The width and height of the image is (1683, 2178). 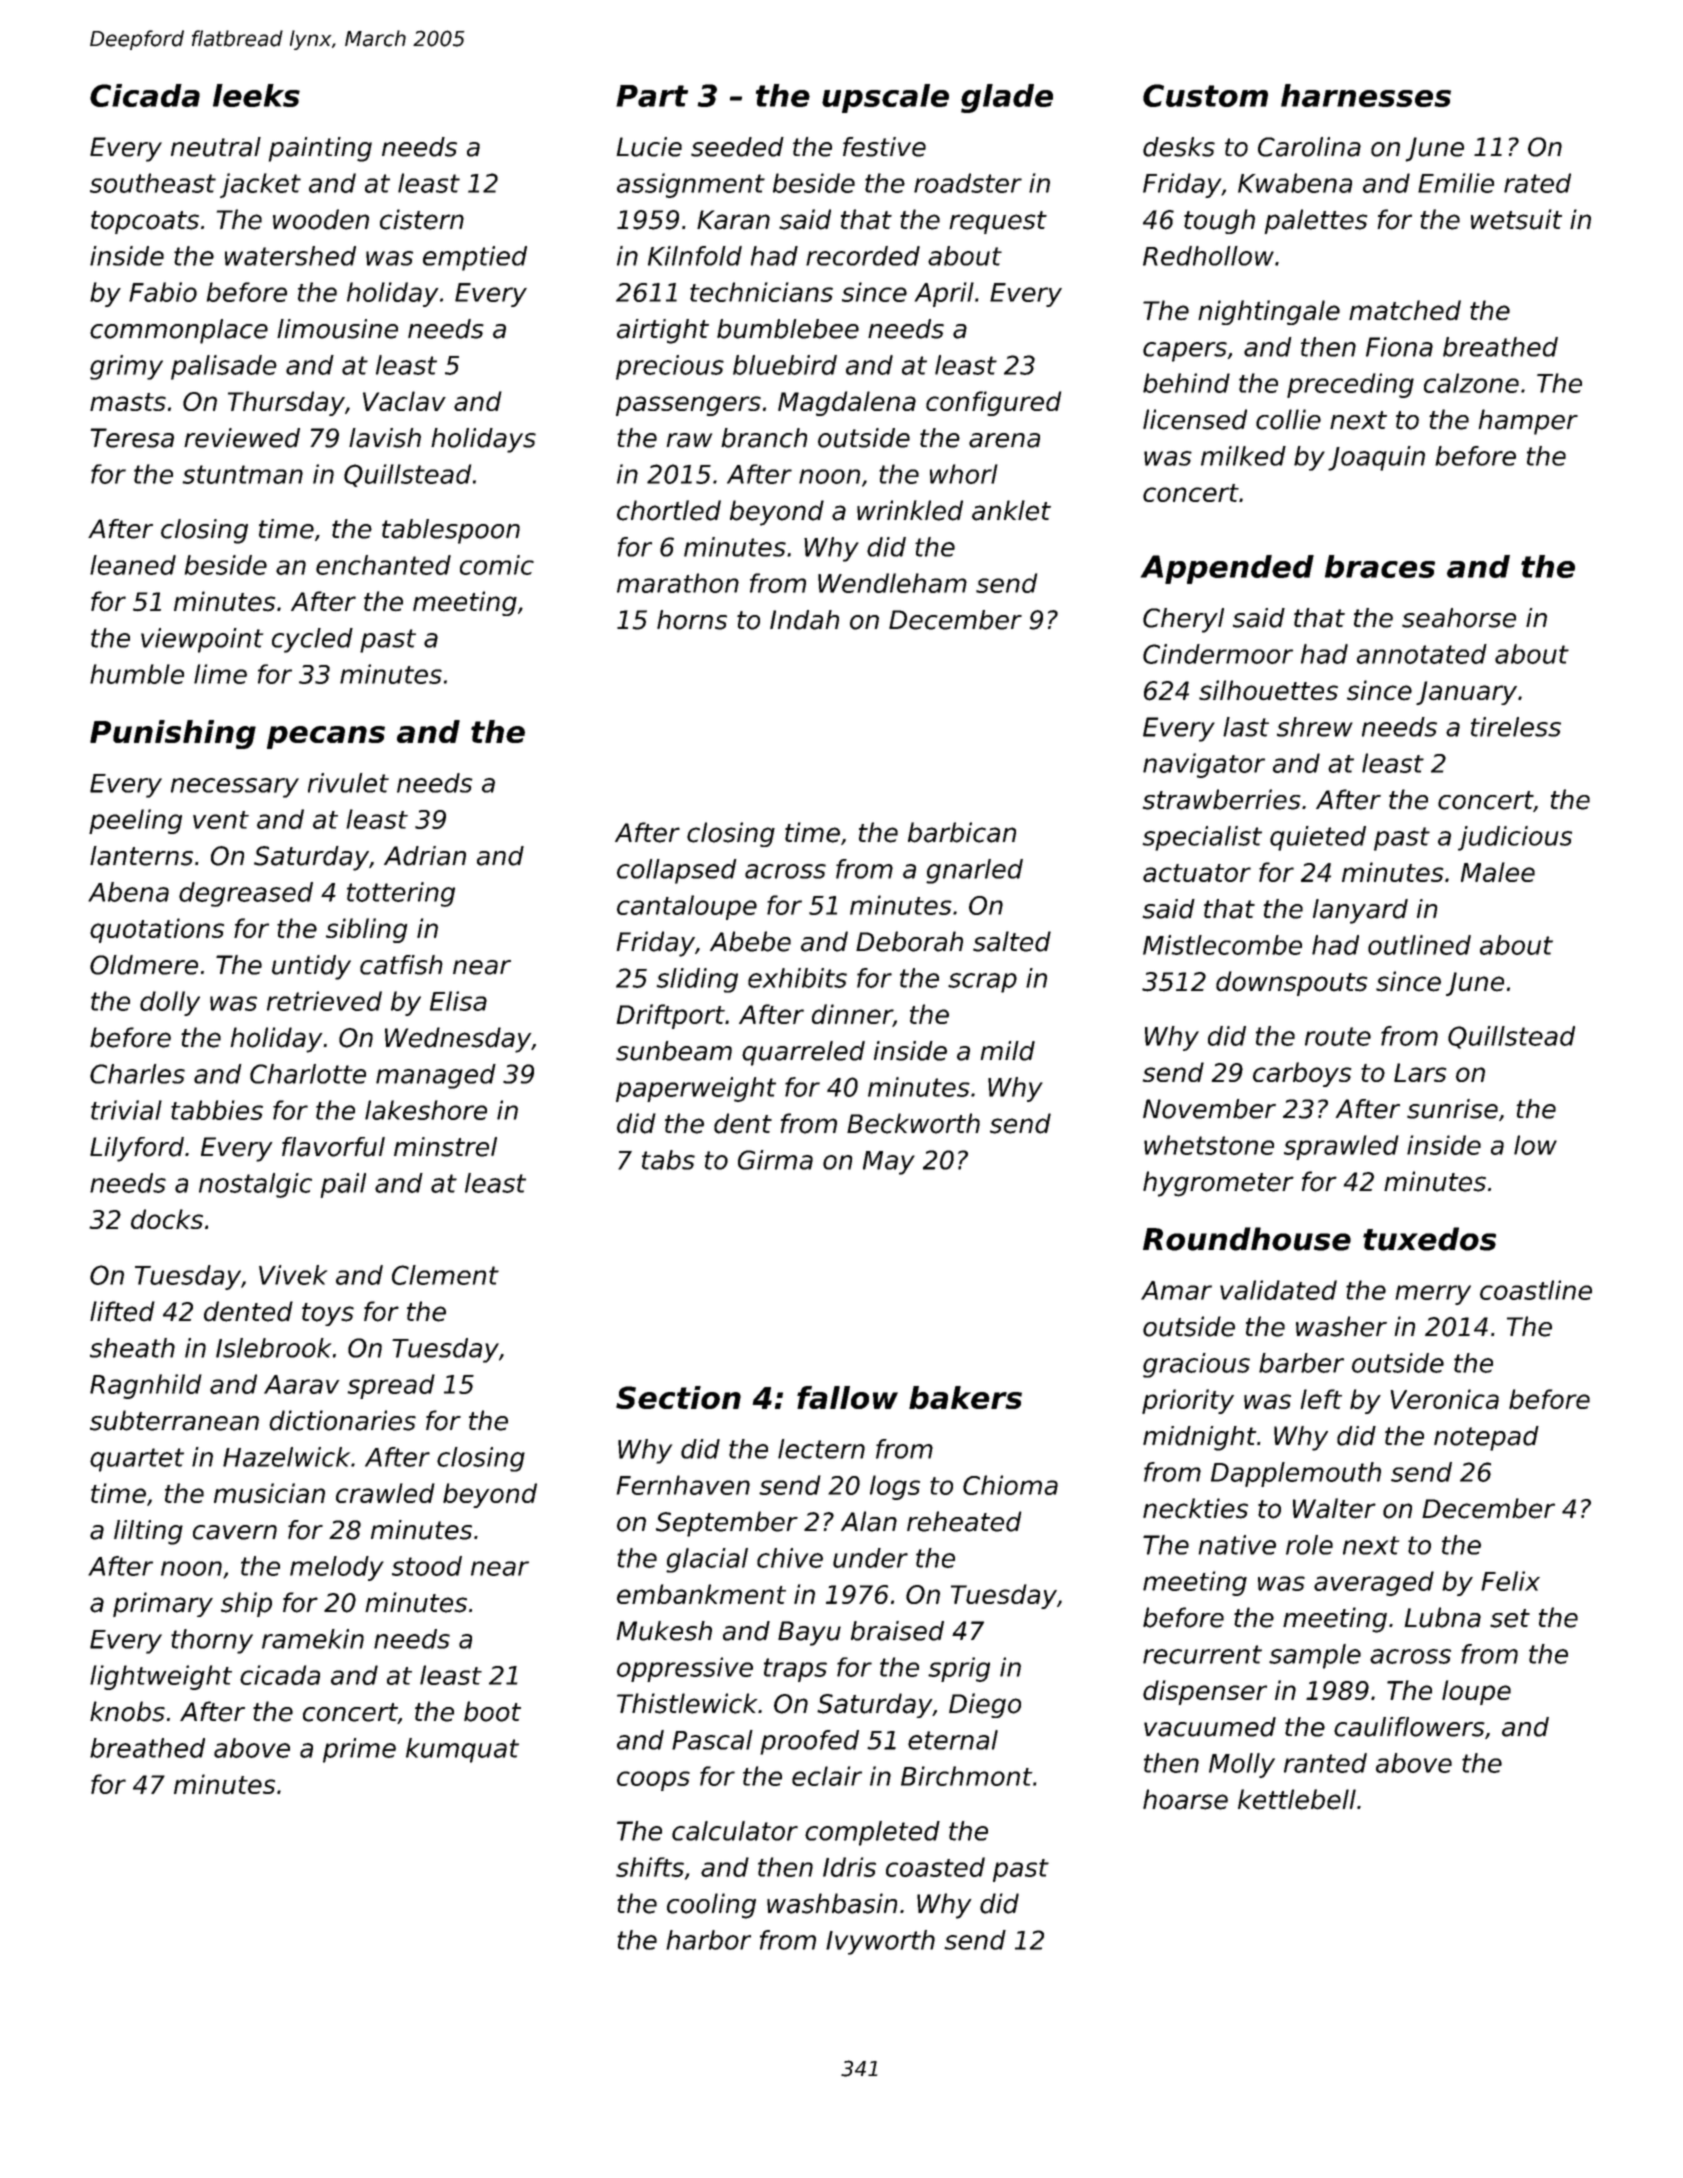 What do you see at coordinates (1515, 838) in the image?
I see `judicious` at bounding box center [1515, 838].
